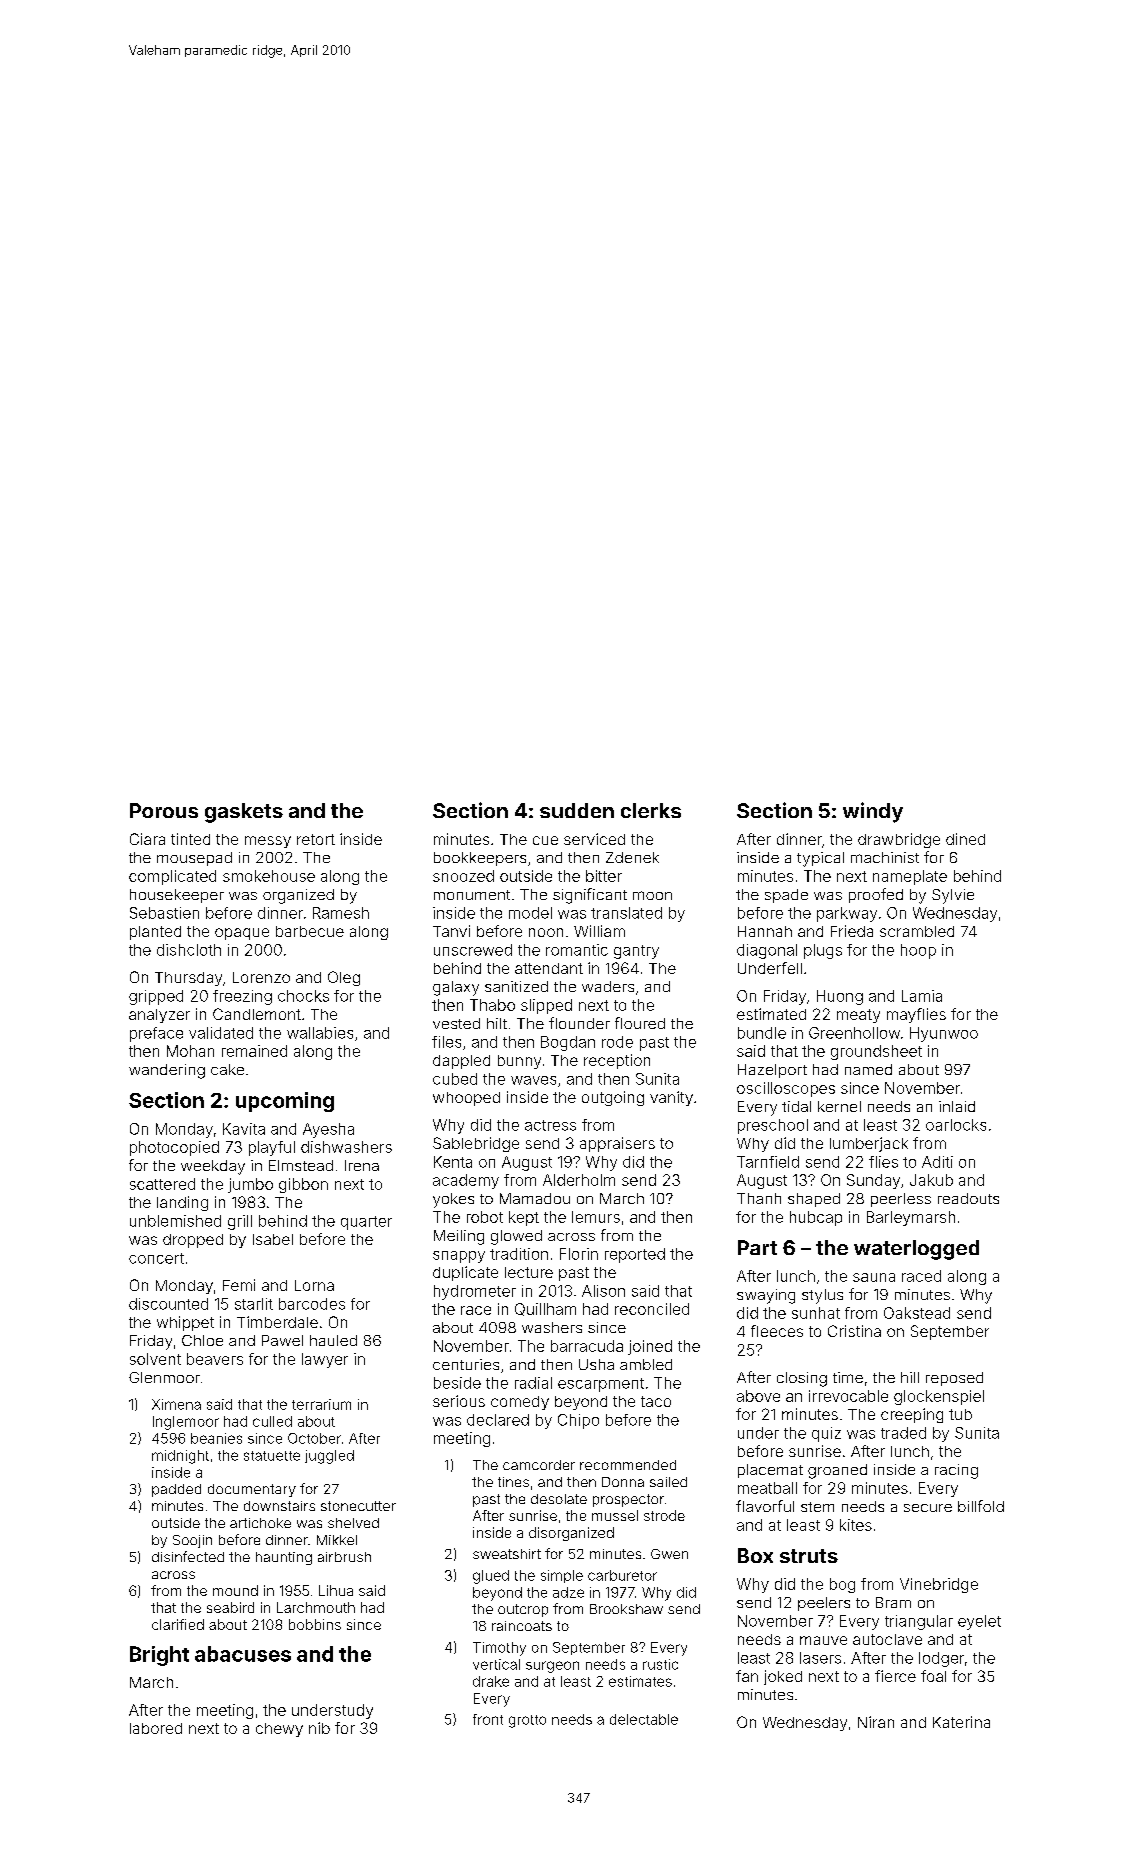 This document has width=1134, height=1868. Describe the element at coordinates (155, 1359) in the document. I see `solvent` at that location.
